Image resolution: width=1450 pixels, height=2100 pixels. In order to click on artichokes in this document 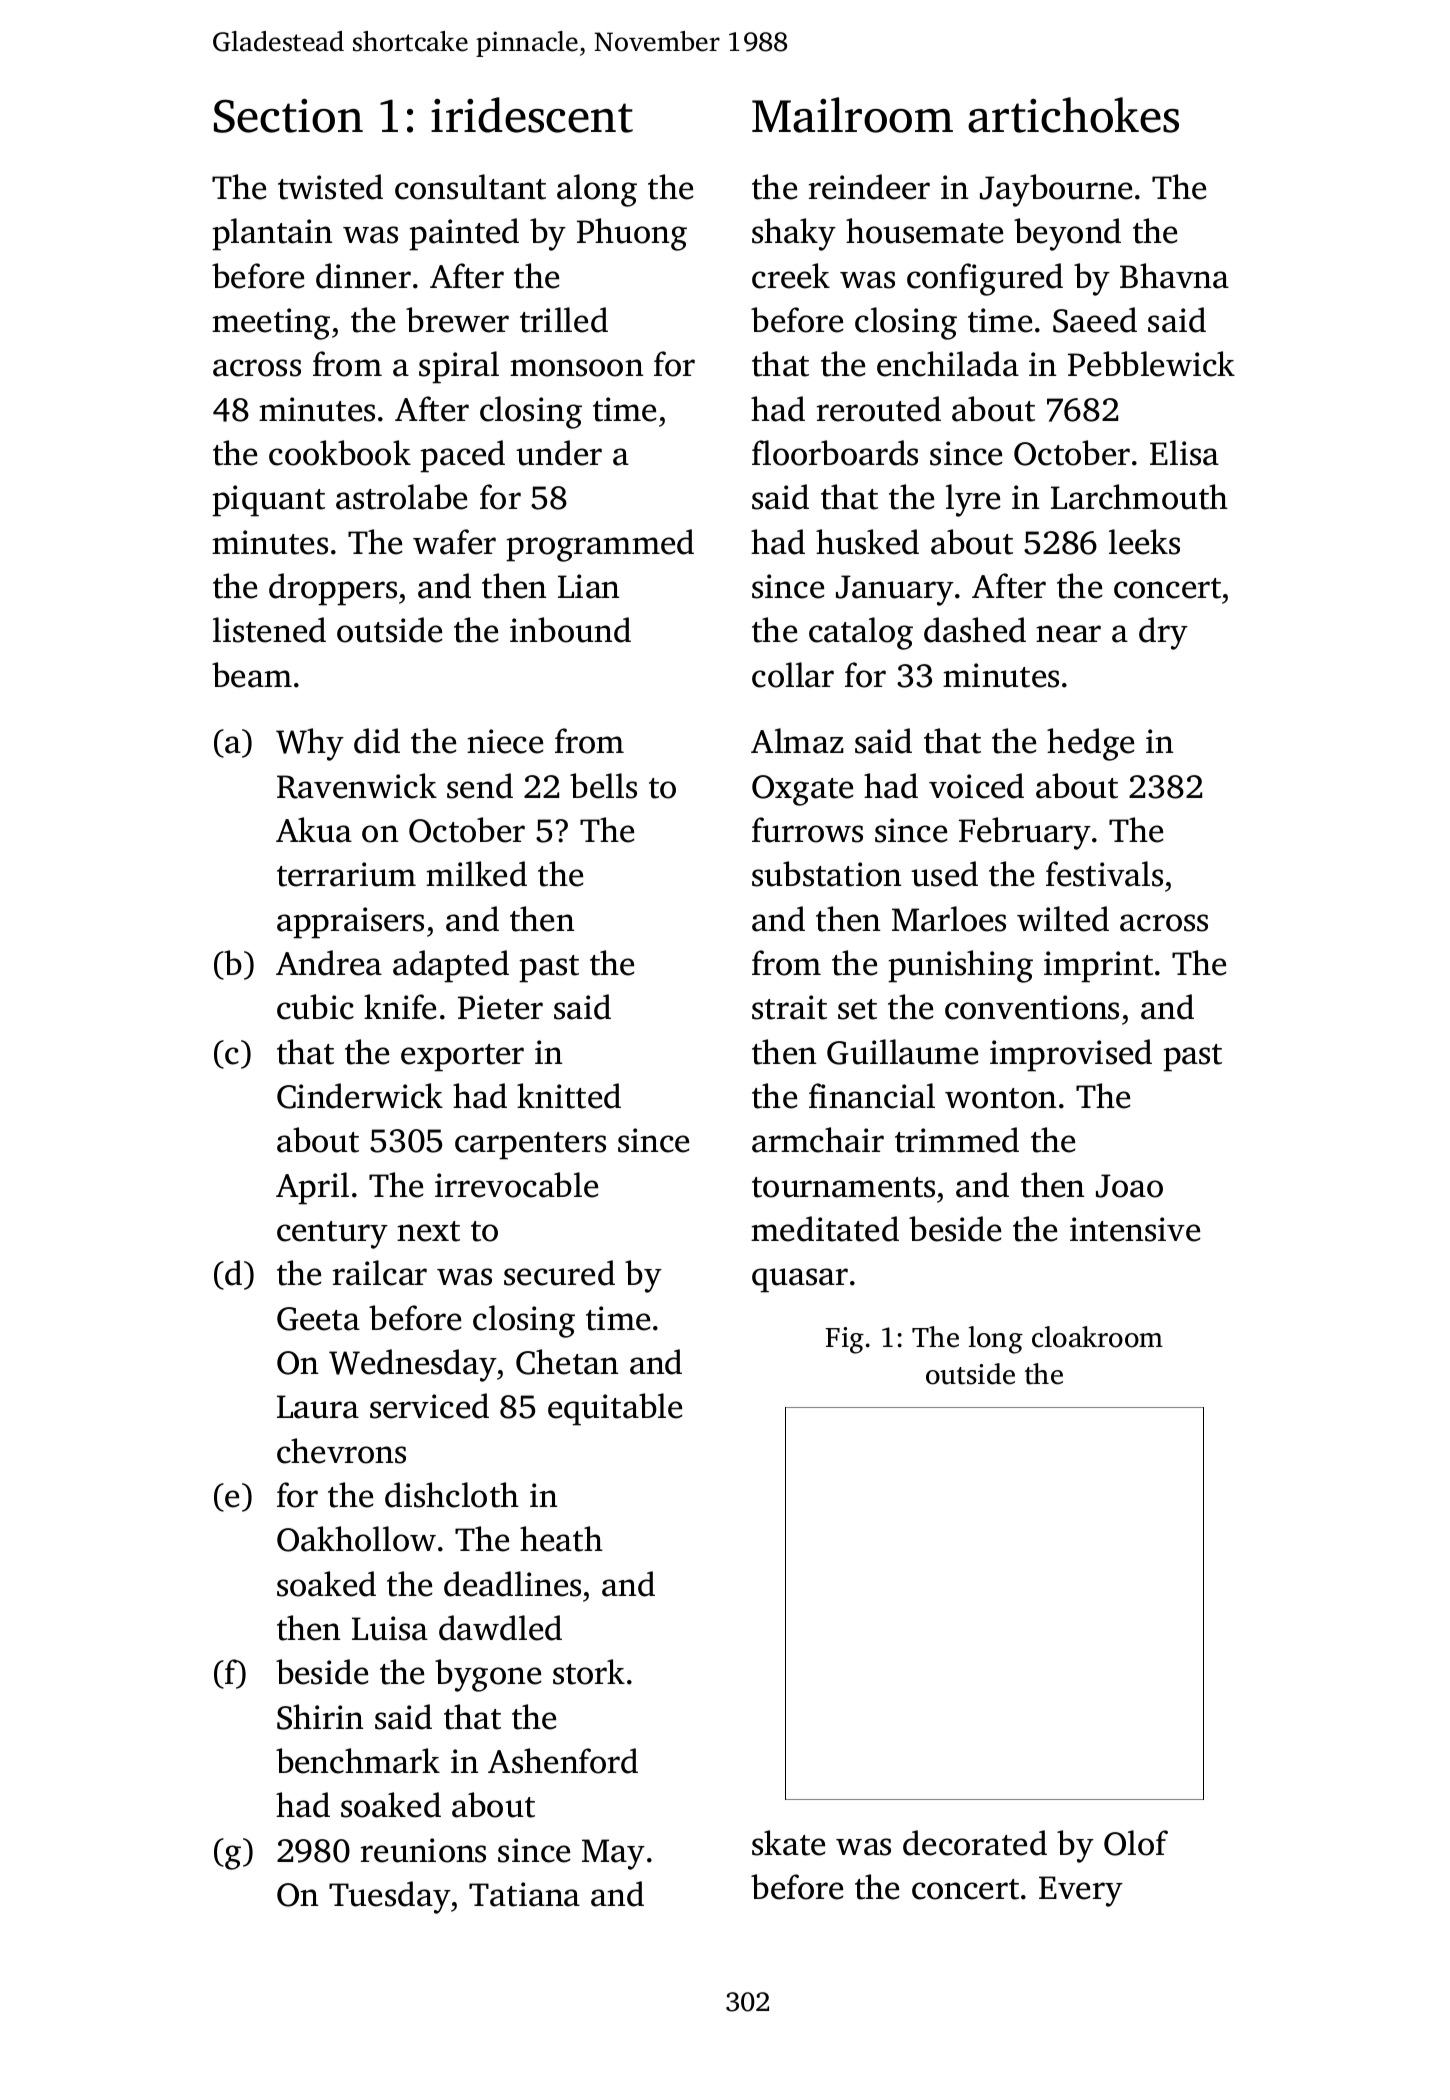, I will do `click(1073, 115)`.
